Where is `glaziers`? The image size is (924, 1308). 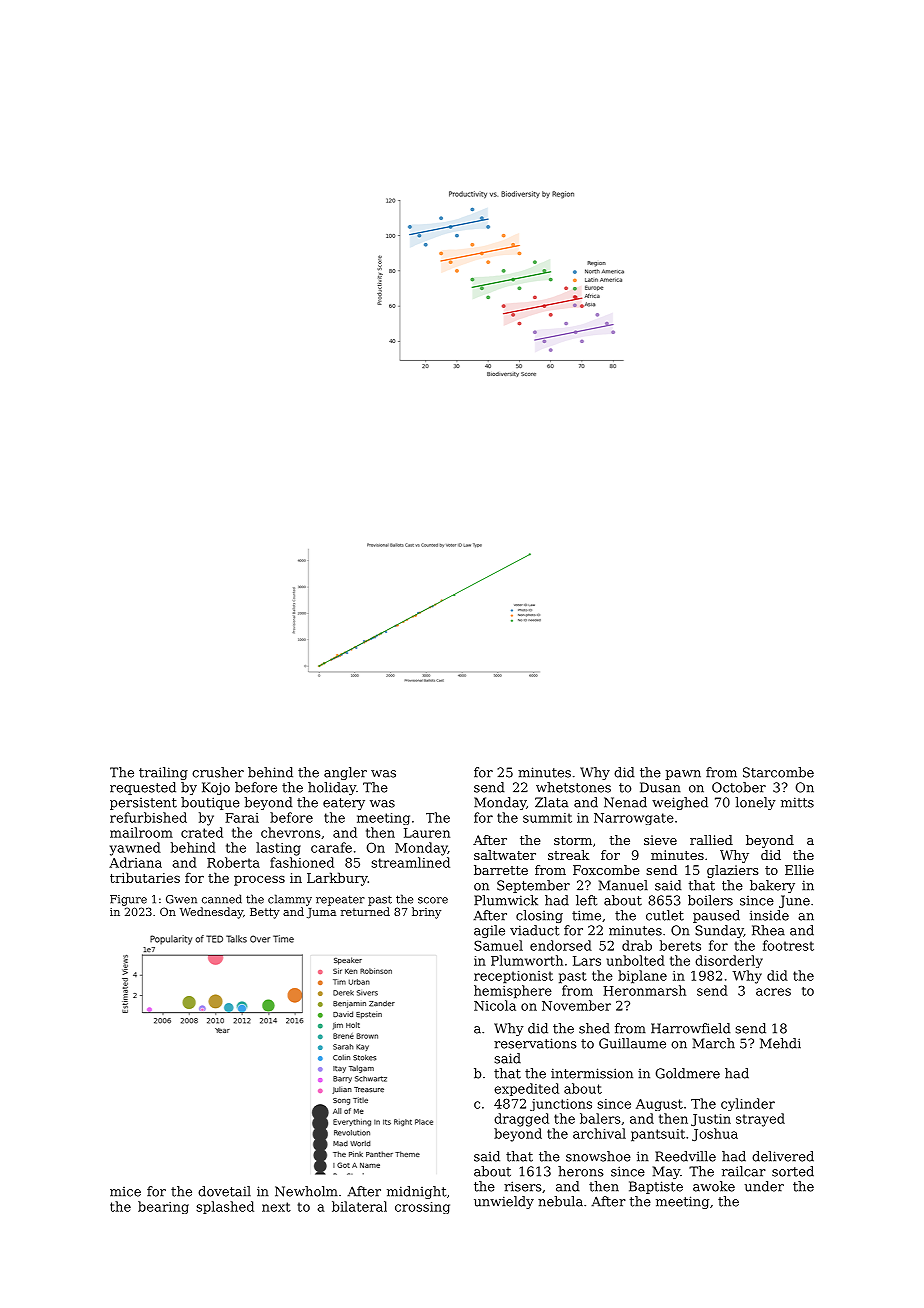
glaziers is located at coordinates (733, 871).
